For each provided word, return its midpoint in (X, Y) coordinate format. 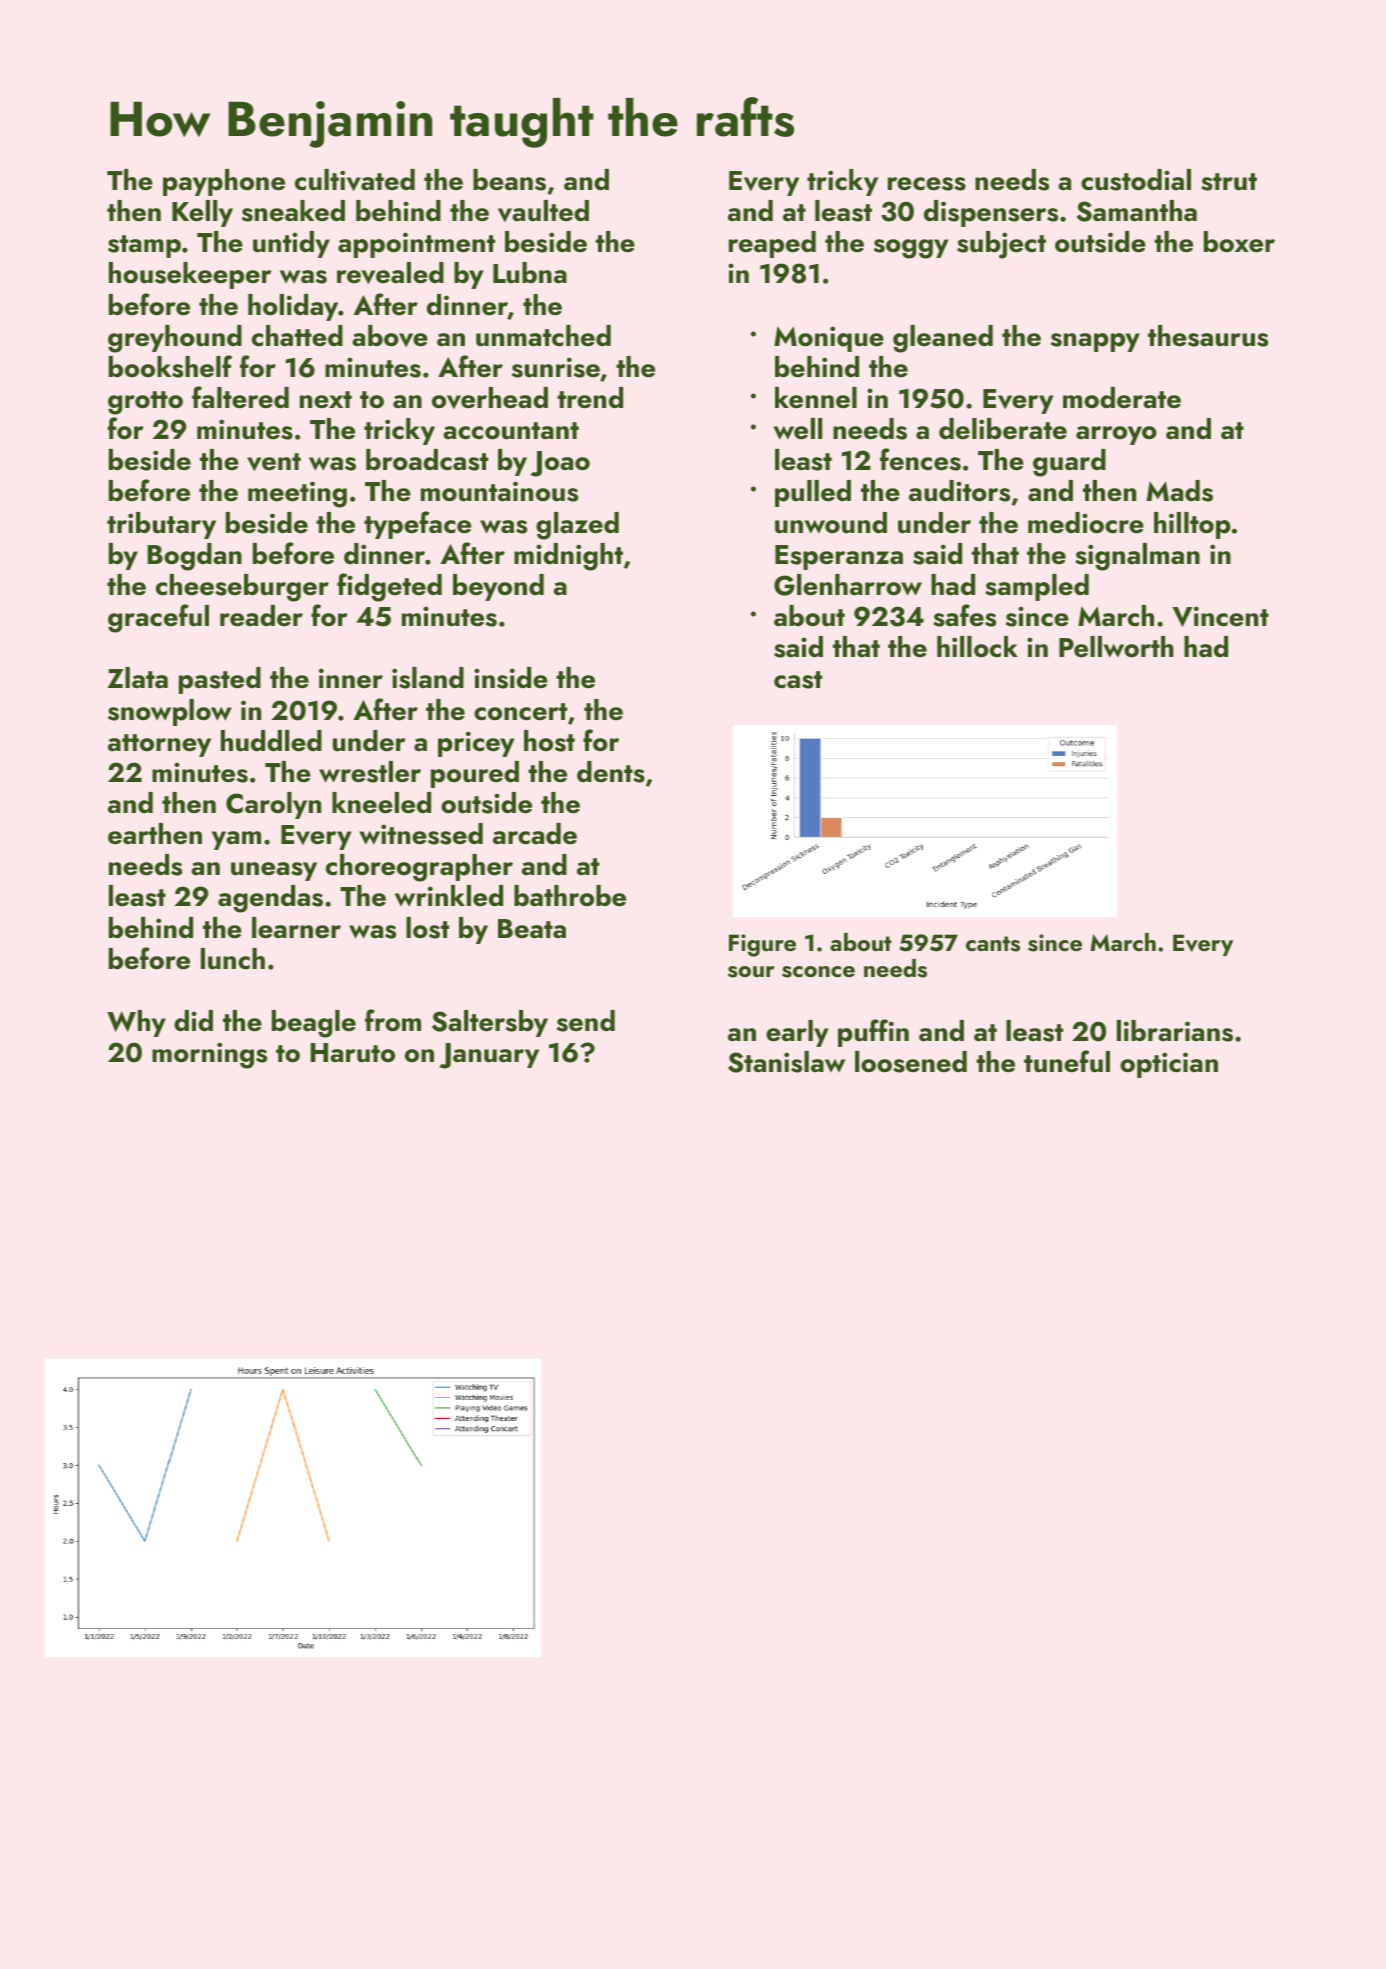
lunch (233, 959)
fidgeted (389, 587)
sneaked (293, 211)
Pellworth (1116, 647)
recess (927, 184)
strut (1229, 182)
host (549, 741)
